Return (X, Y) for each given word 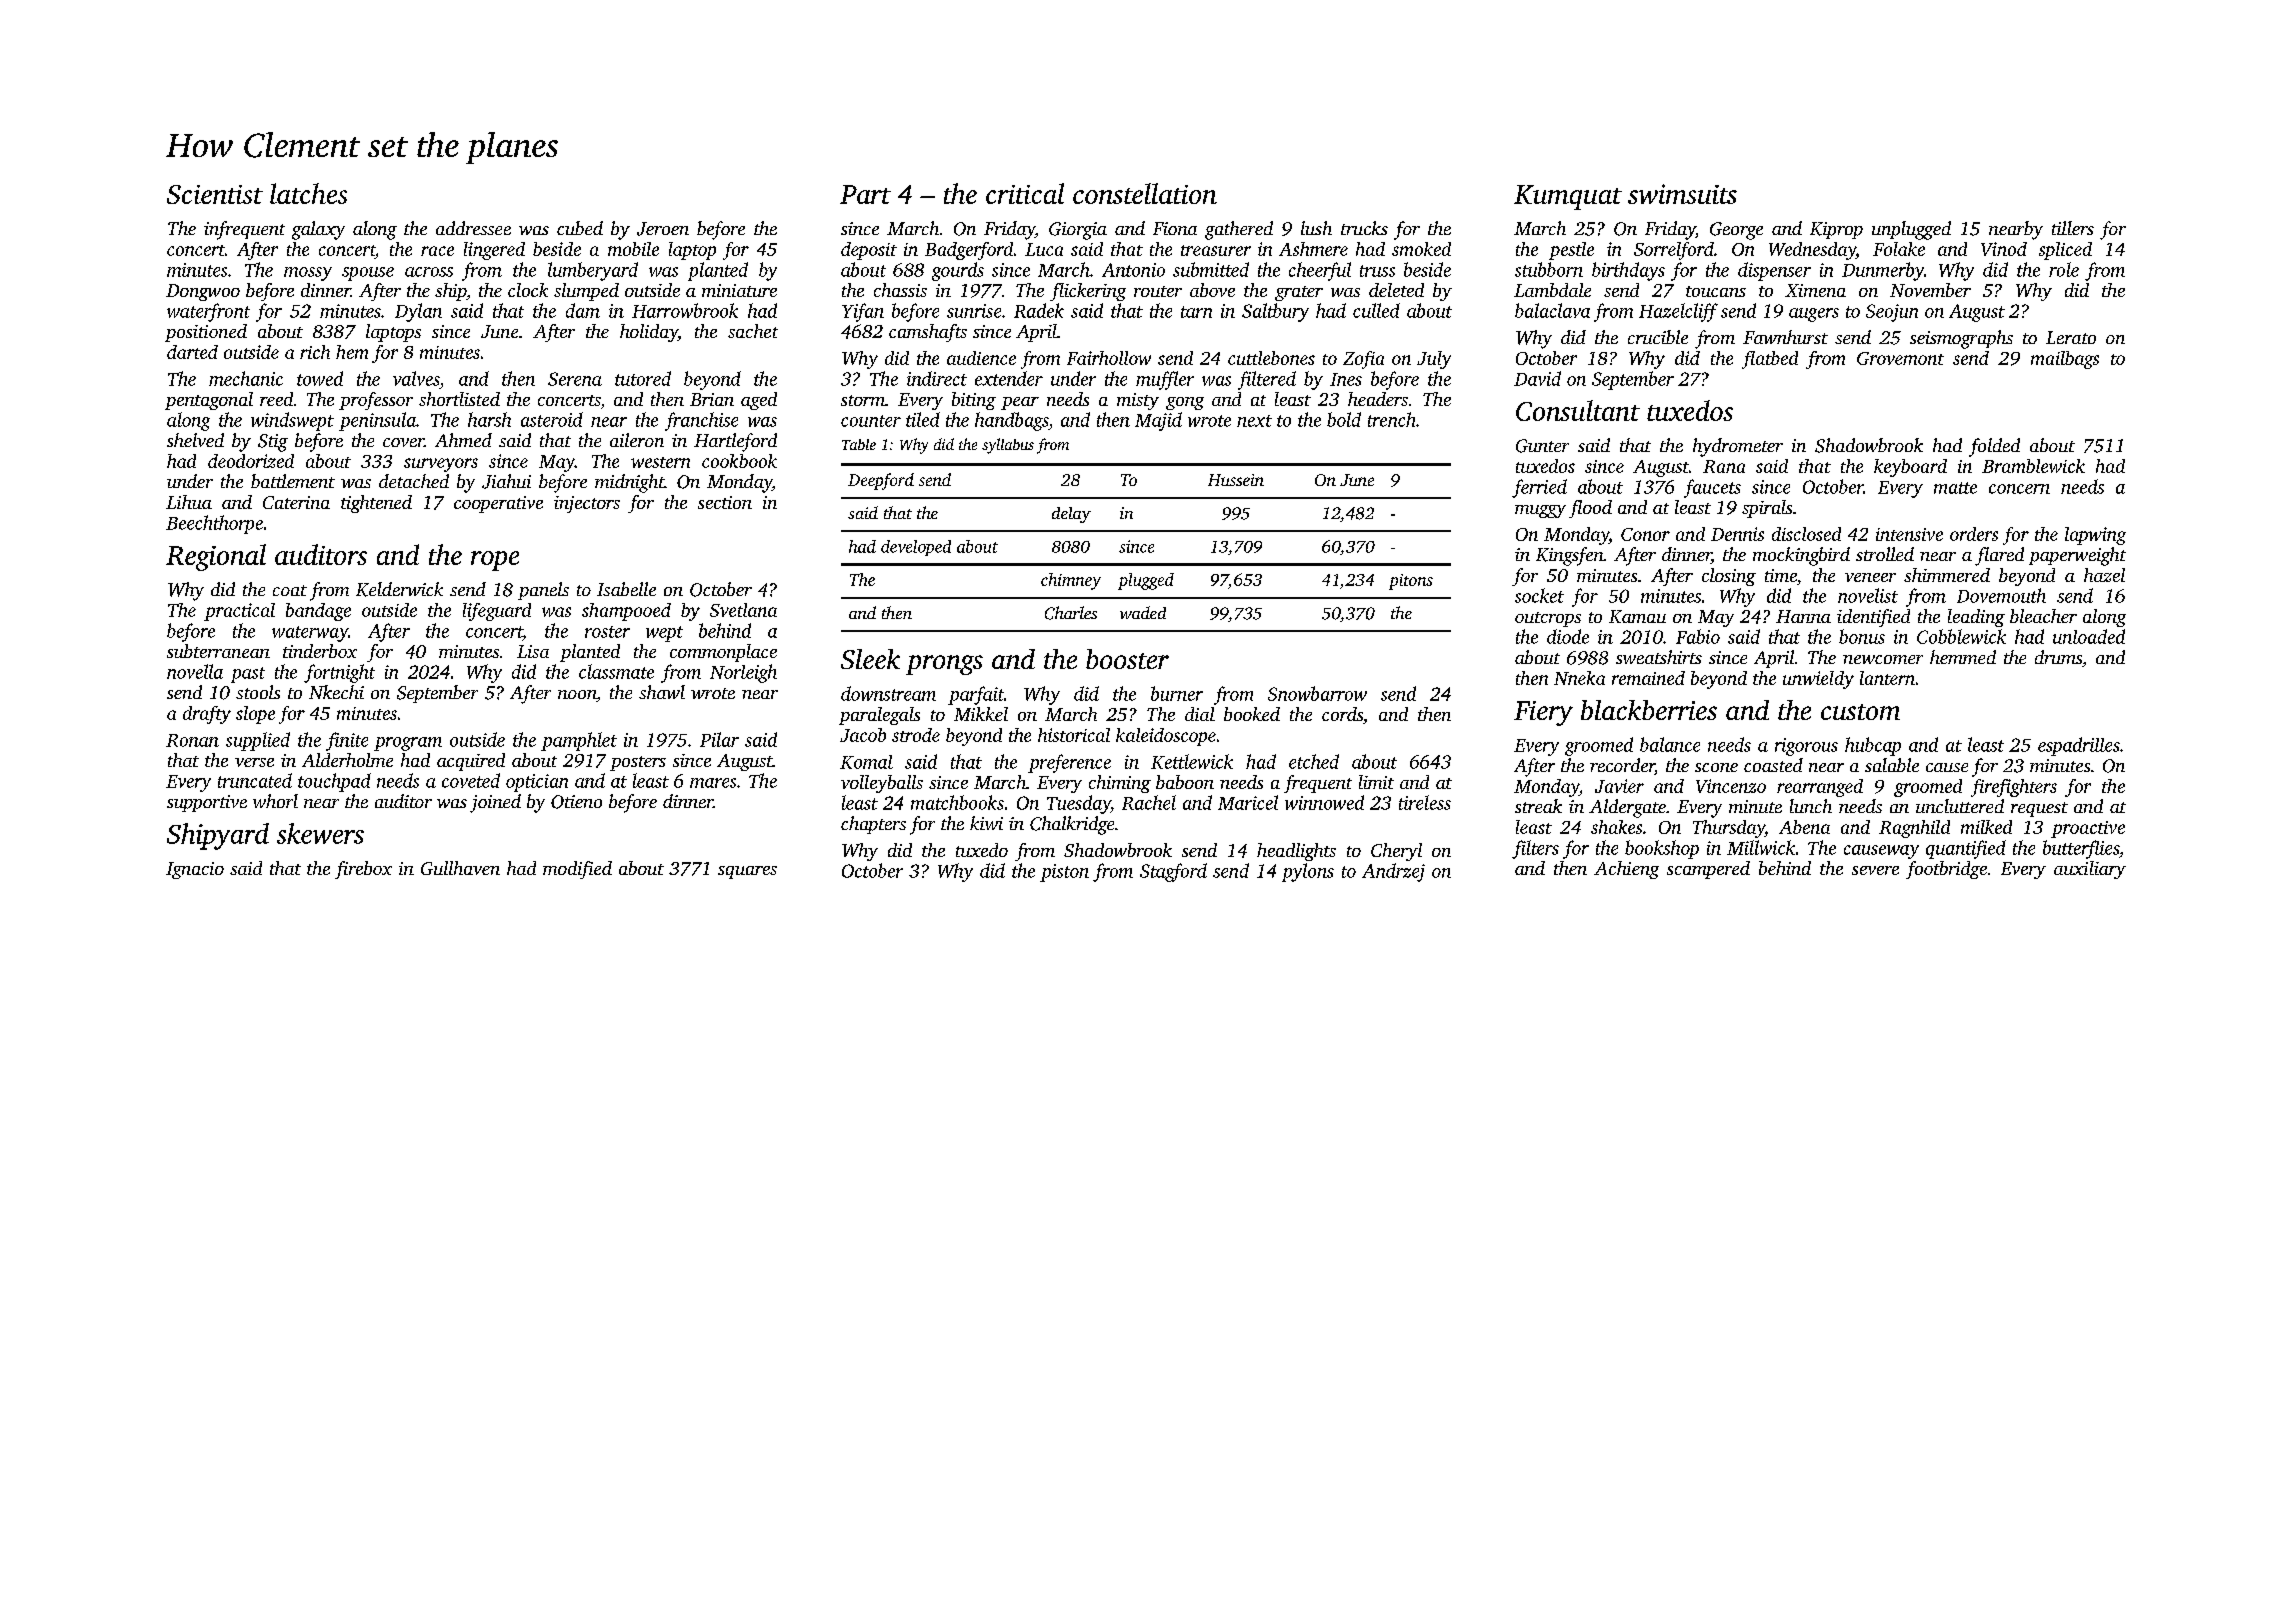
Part (865, 194)
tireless (1425, 802)
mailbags (2065, 360)
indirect (937, 378)
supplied (258, 741)
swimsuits (1682, 194)
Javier (1619, 786)
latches (308, 193)
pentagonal (209, 401)
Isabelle (626, 589)
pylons (1308, 872)
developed (916, 548)
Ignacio (195, 870)
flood (1590, 509)
